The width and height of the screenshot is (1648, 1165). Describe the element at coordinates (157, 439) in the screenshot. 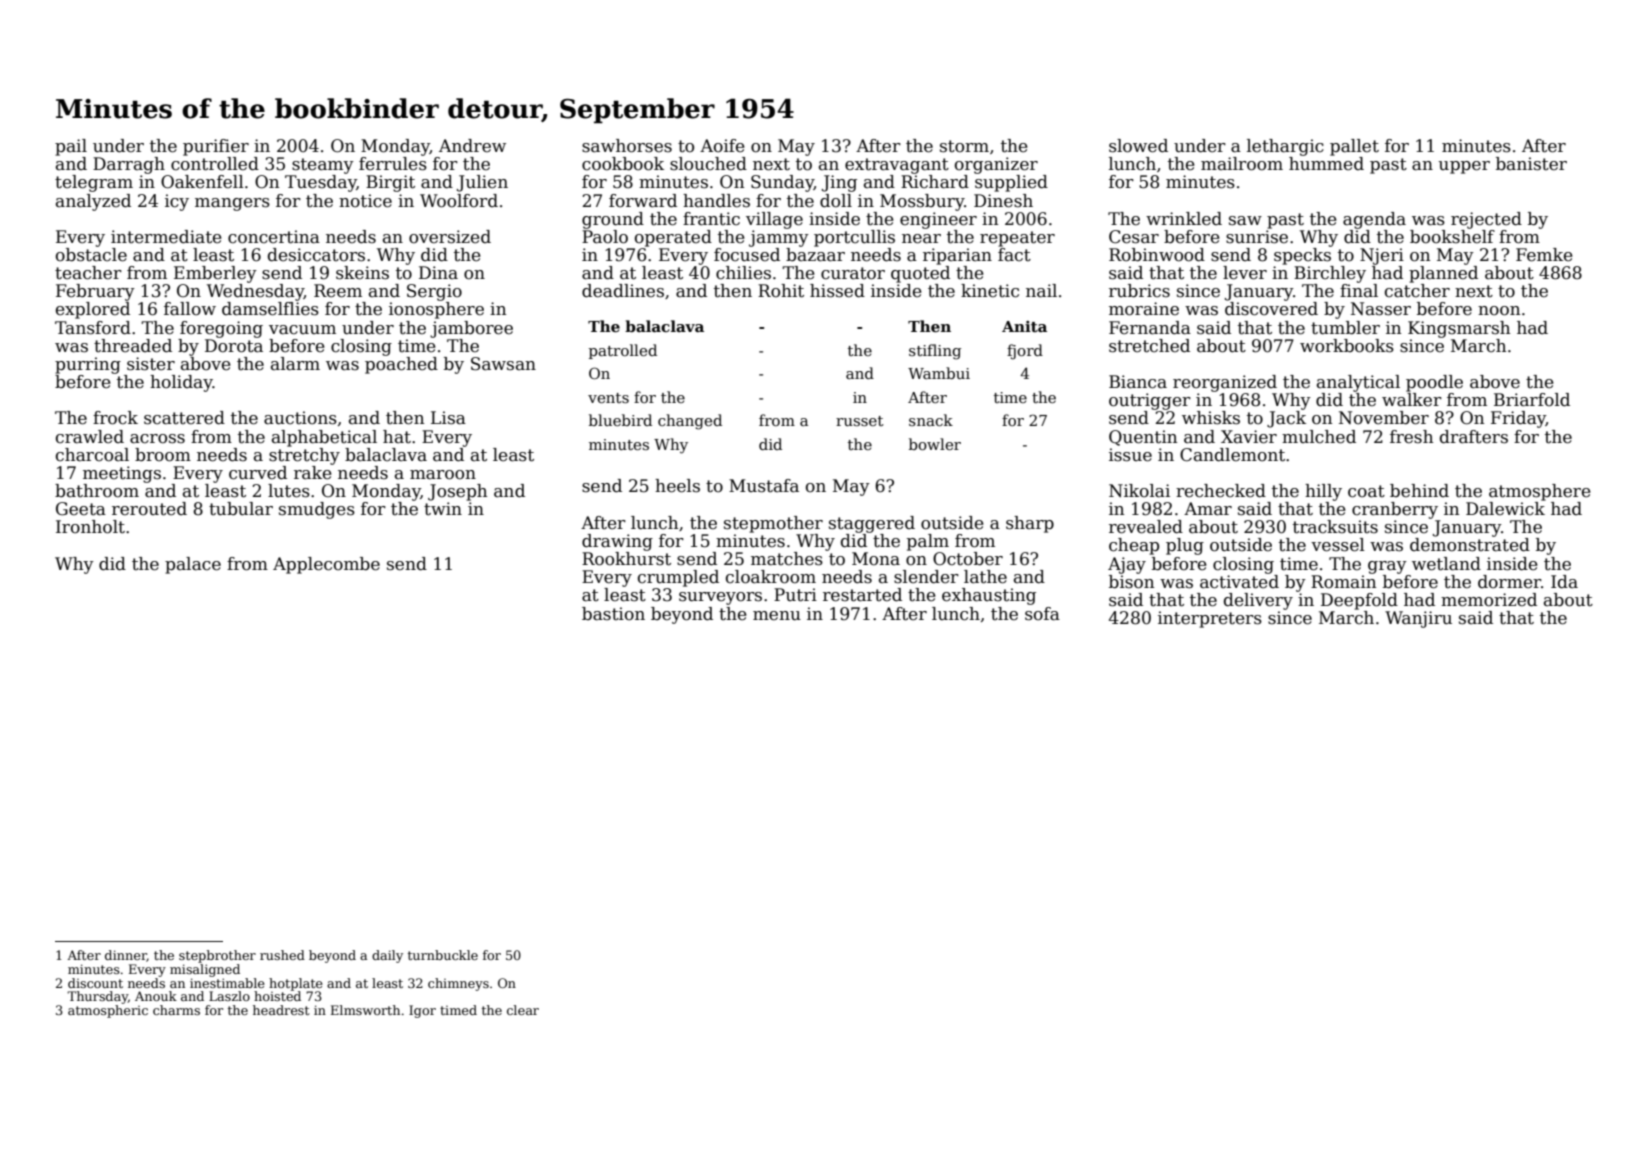

I see `across` at that location.
